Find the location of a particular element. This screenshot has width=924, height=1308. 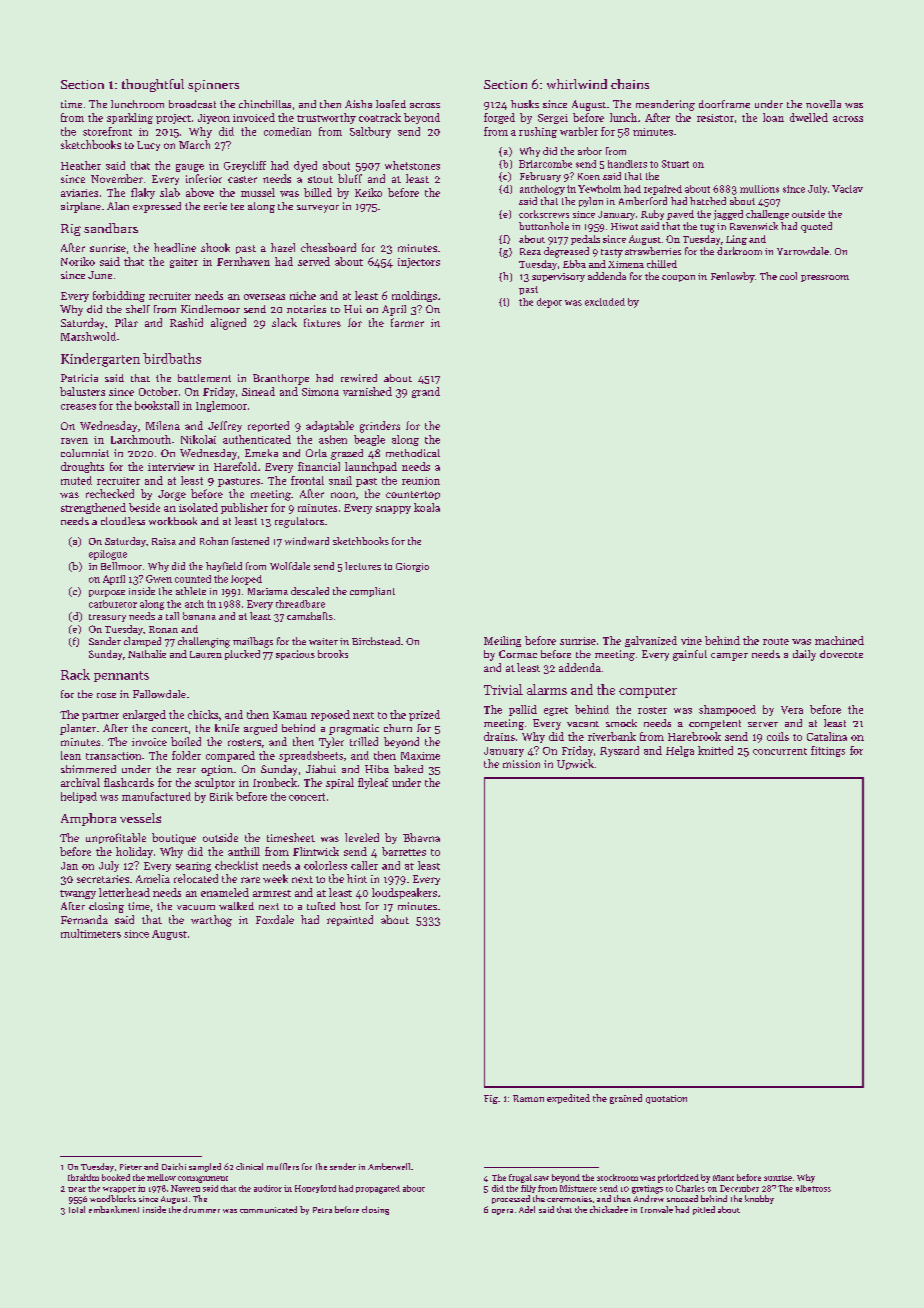

communicated is located at coordinates (268, 1209).
